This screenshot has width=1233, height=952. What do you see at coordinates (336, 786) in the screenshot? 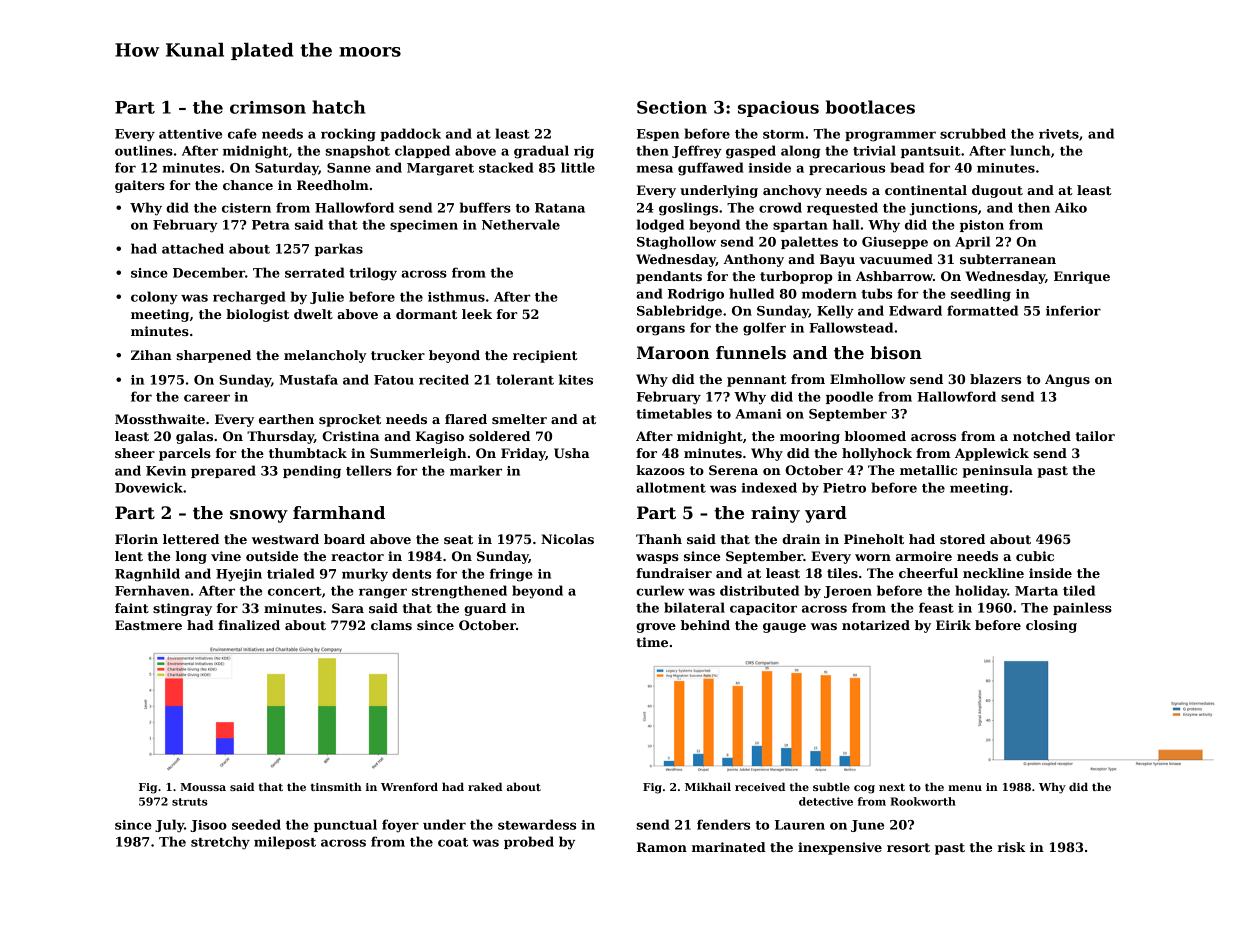
I see `tinsmith` at bounding box center [336, 786].
